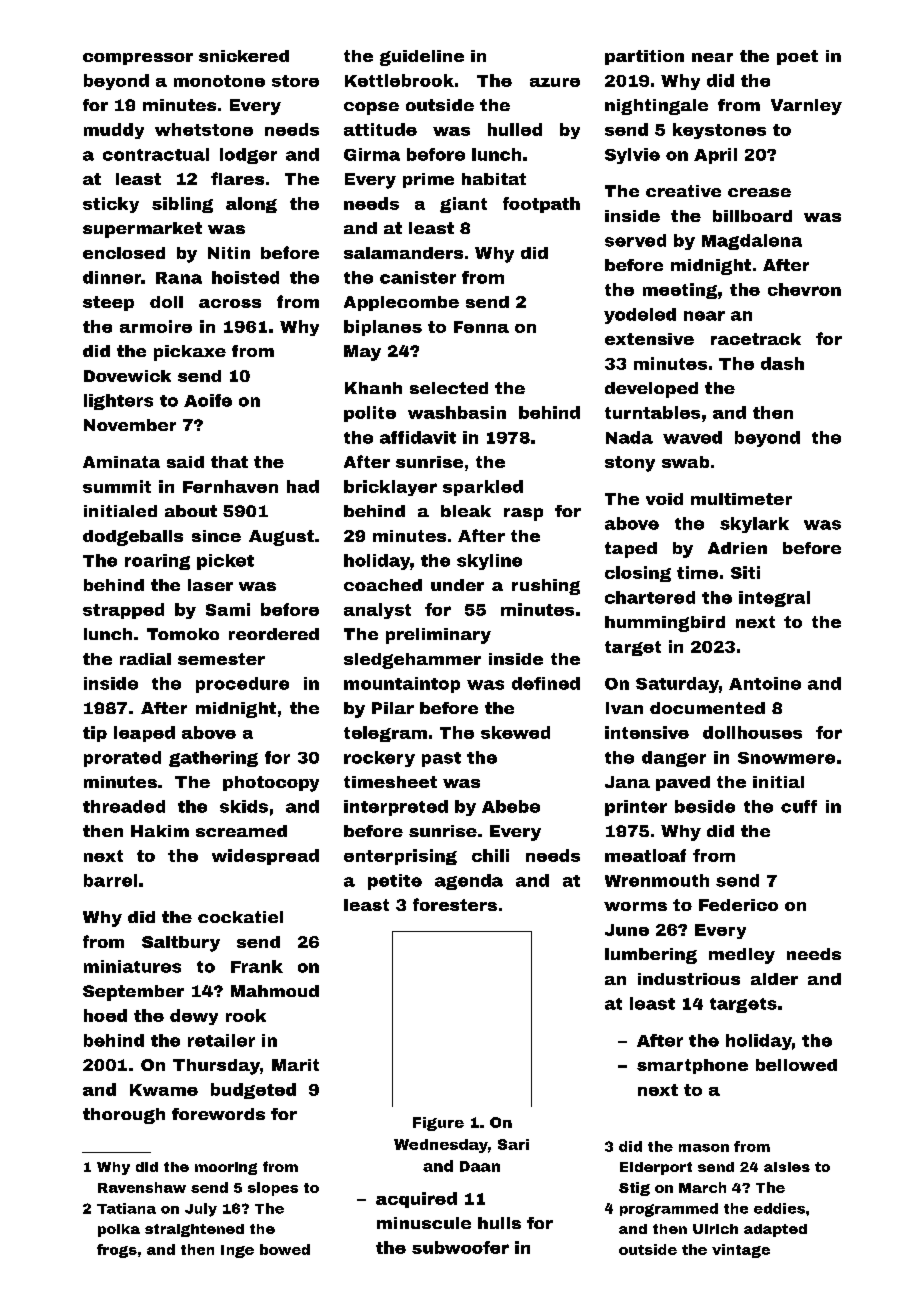 Image resolution: width=924 pixels, height=1308 pixels. Describe the element at coordinates (396, 808) in the page. I see `interpreted` at that location.
